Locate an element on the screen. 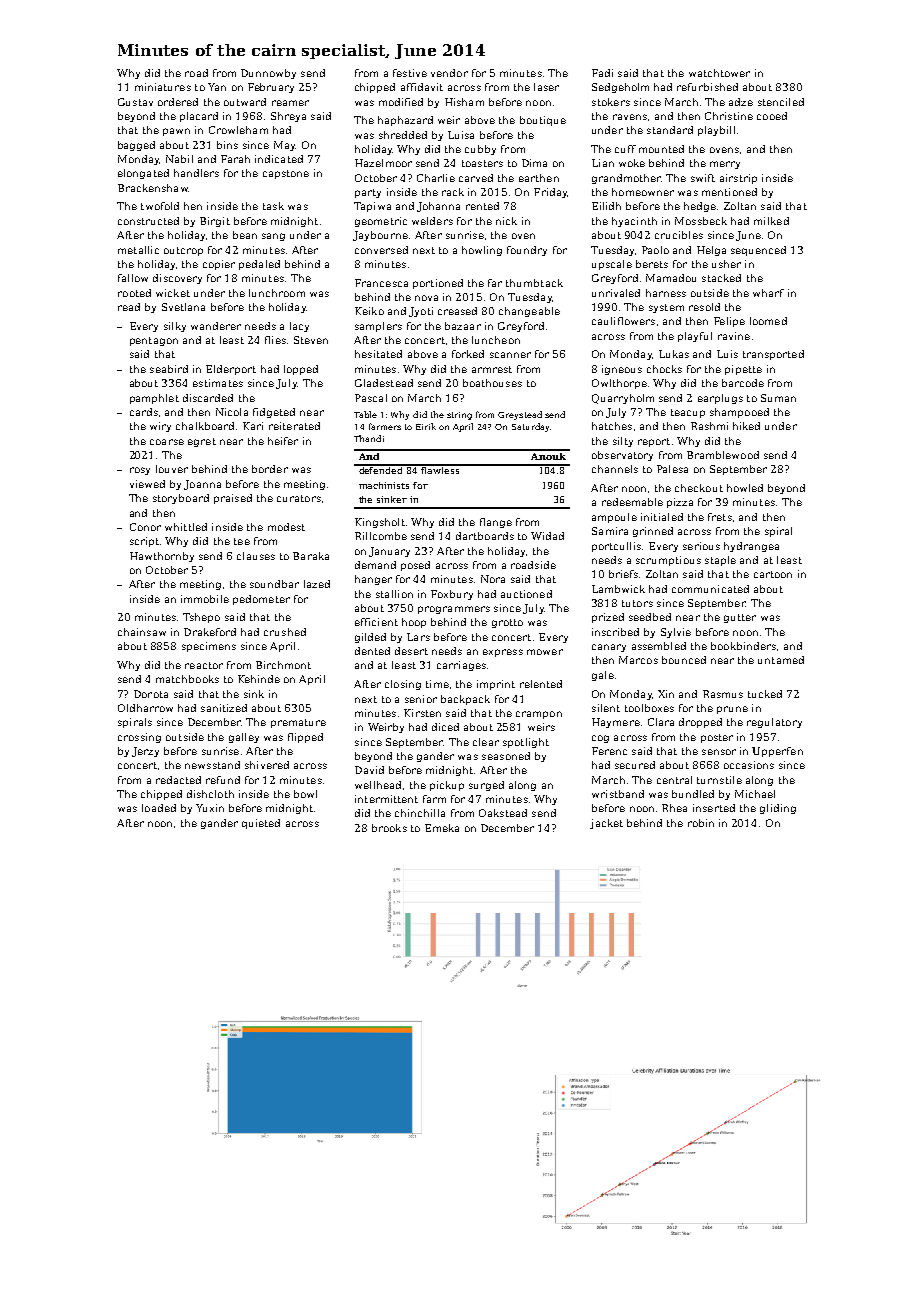  express is located at coordinates (503, 653).
